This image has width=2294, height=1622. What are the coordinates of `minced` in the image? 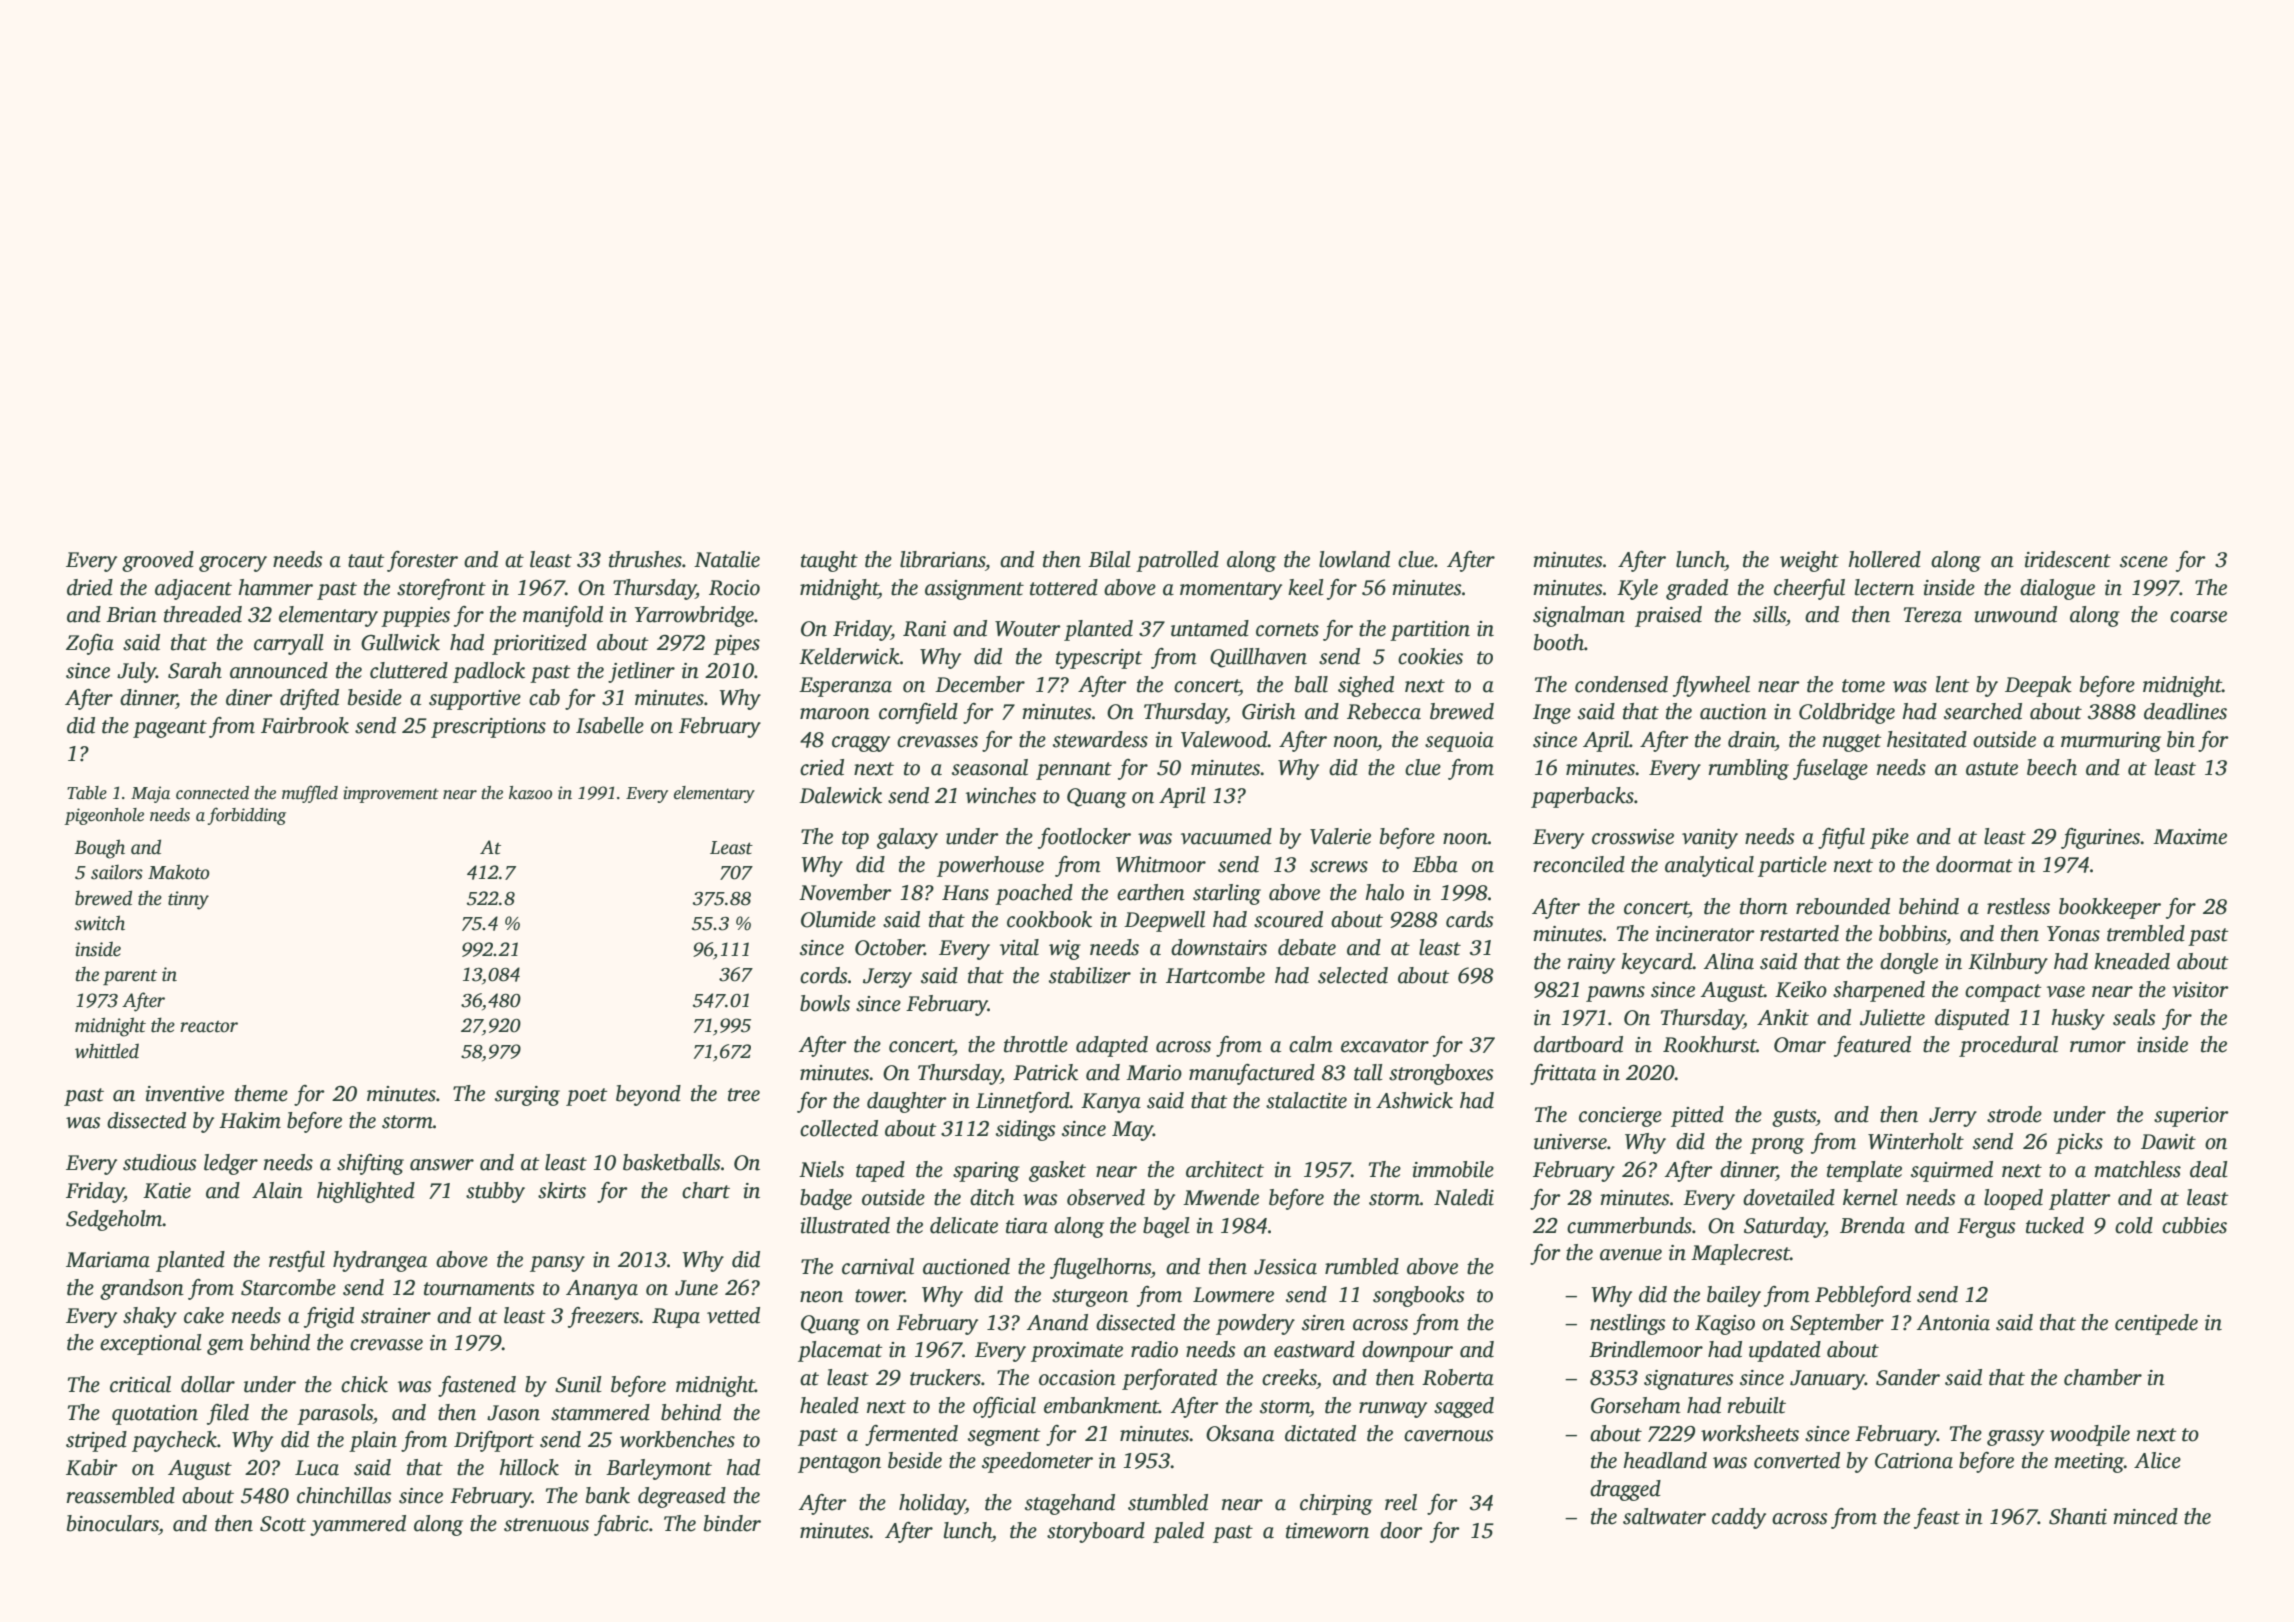 It's located at (2145, 1516).
